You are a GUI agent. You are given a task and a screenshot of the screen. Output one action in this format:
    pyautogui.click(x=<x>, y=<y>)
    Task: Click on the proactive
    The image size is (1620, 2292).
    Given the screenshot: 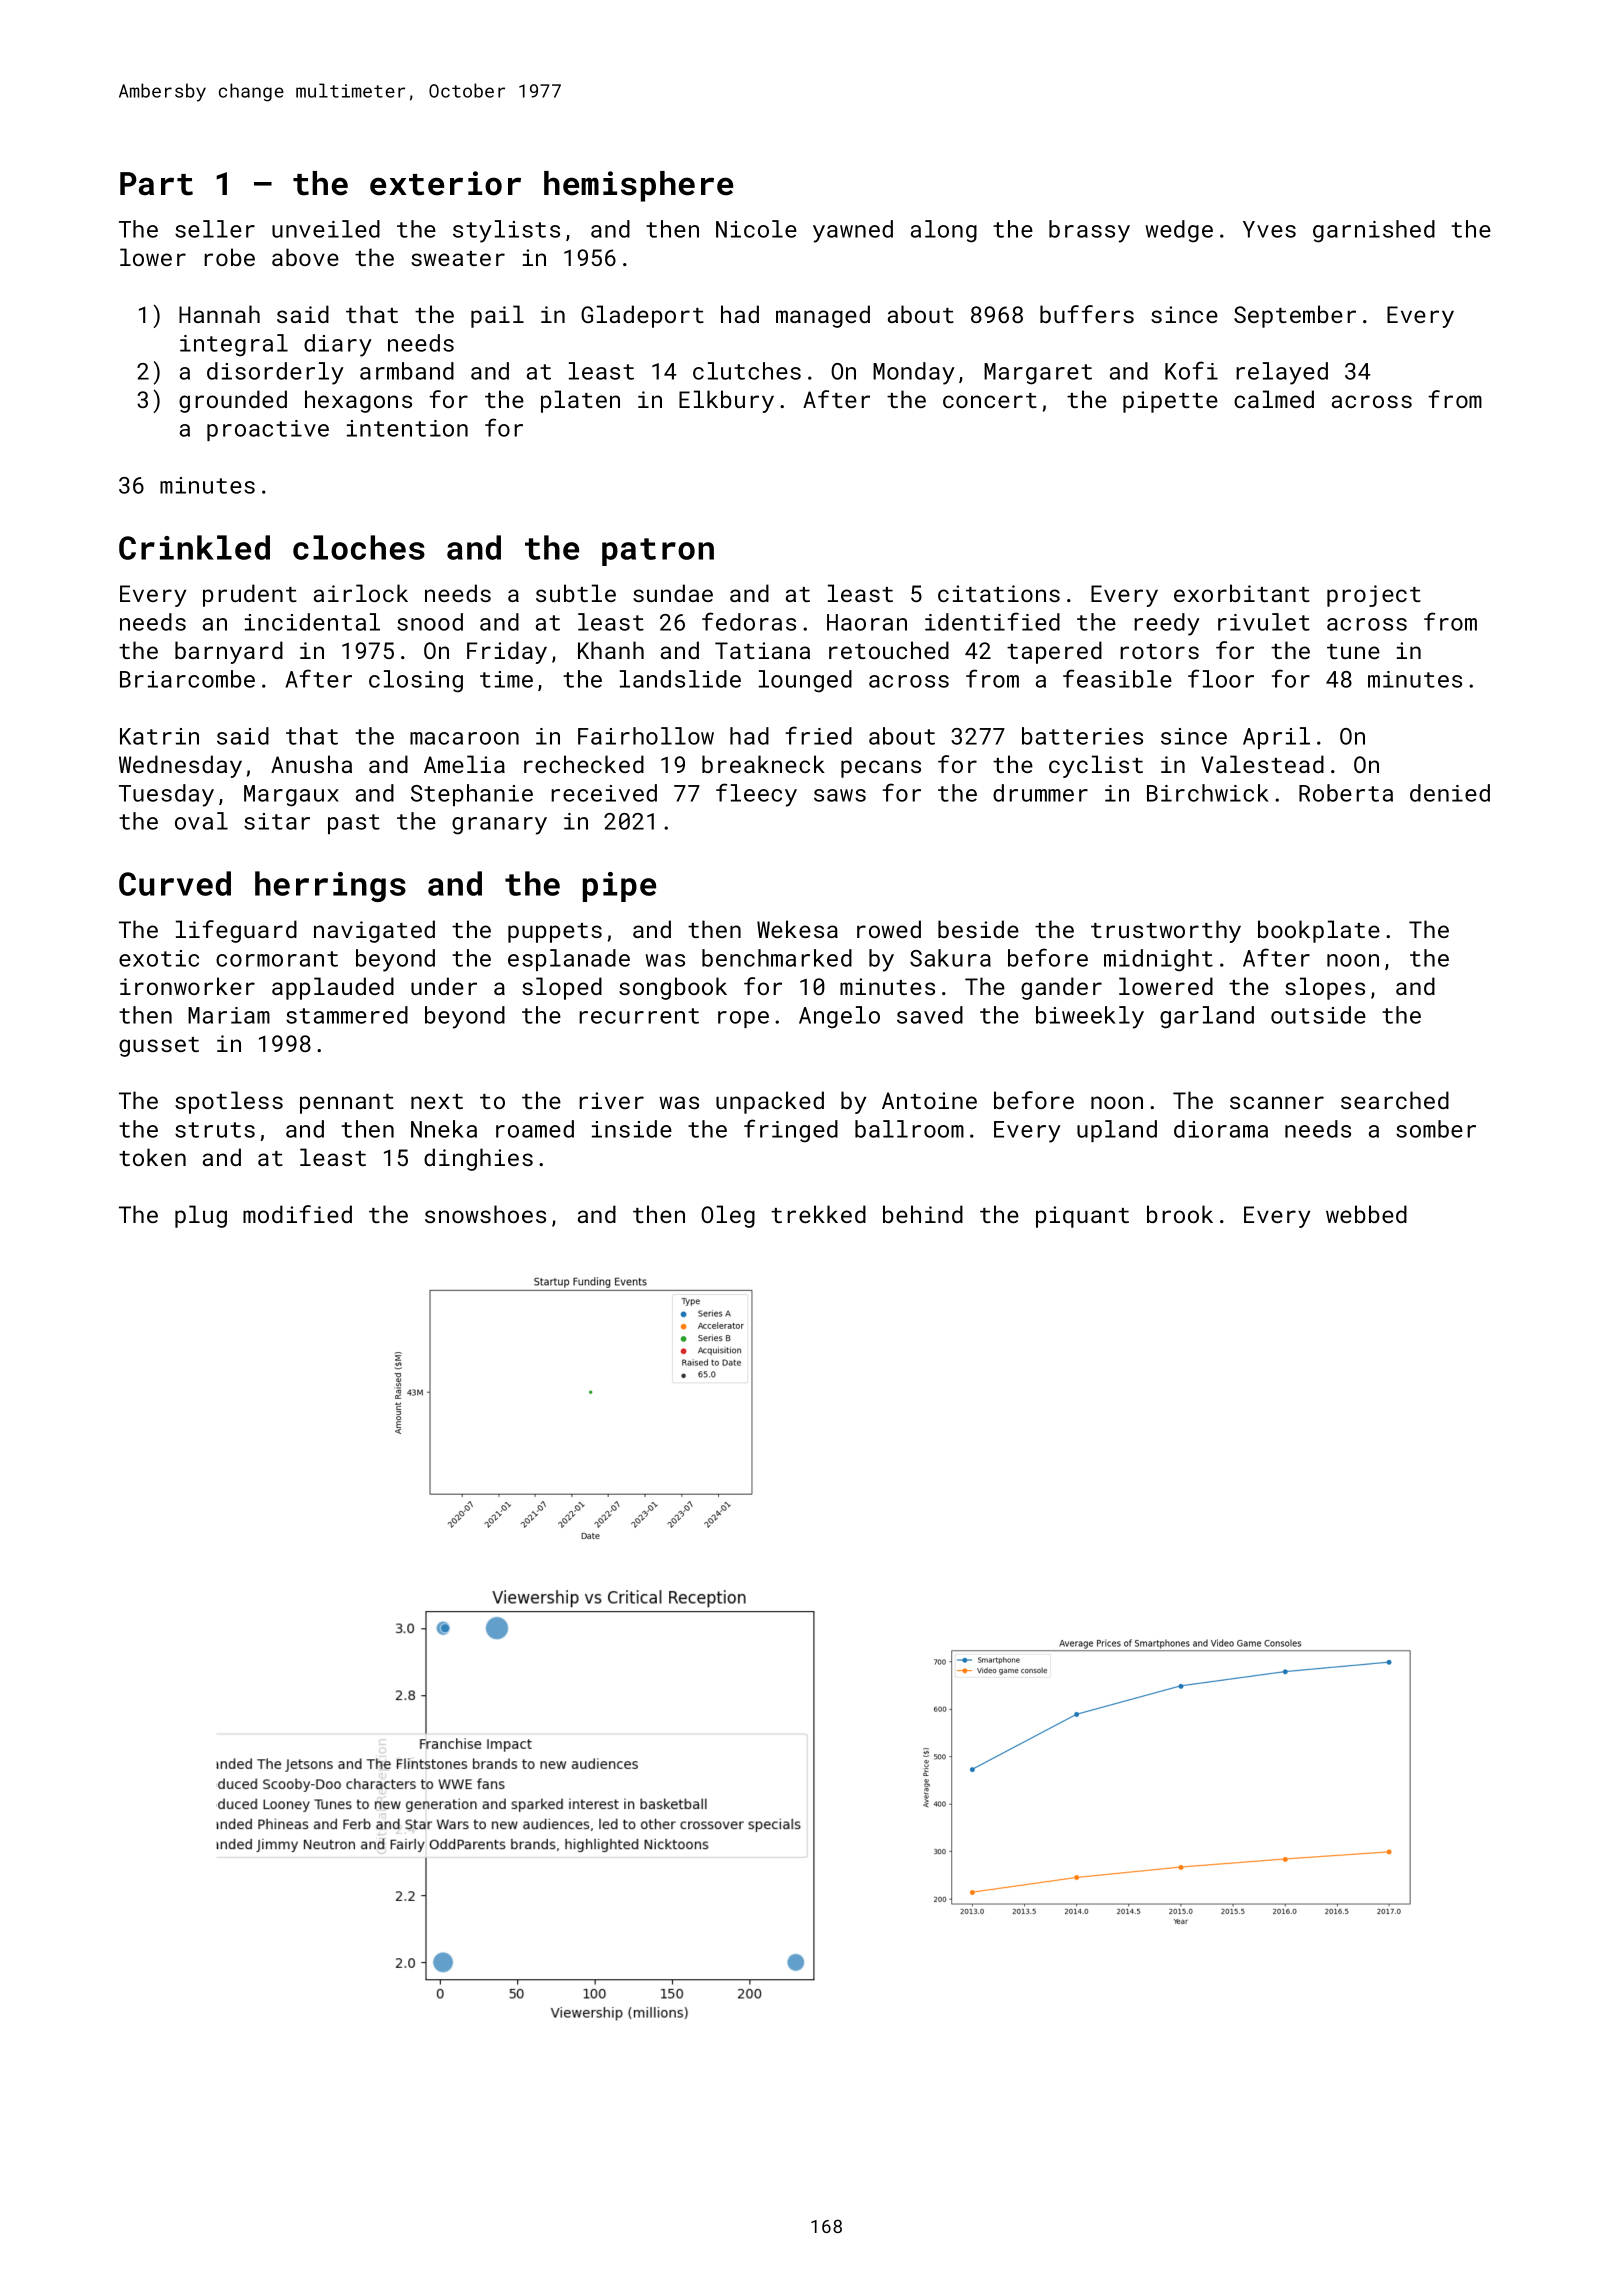 What is the action you would take?
    pyautogui.click(x=268, y=430)
